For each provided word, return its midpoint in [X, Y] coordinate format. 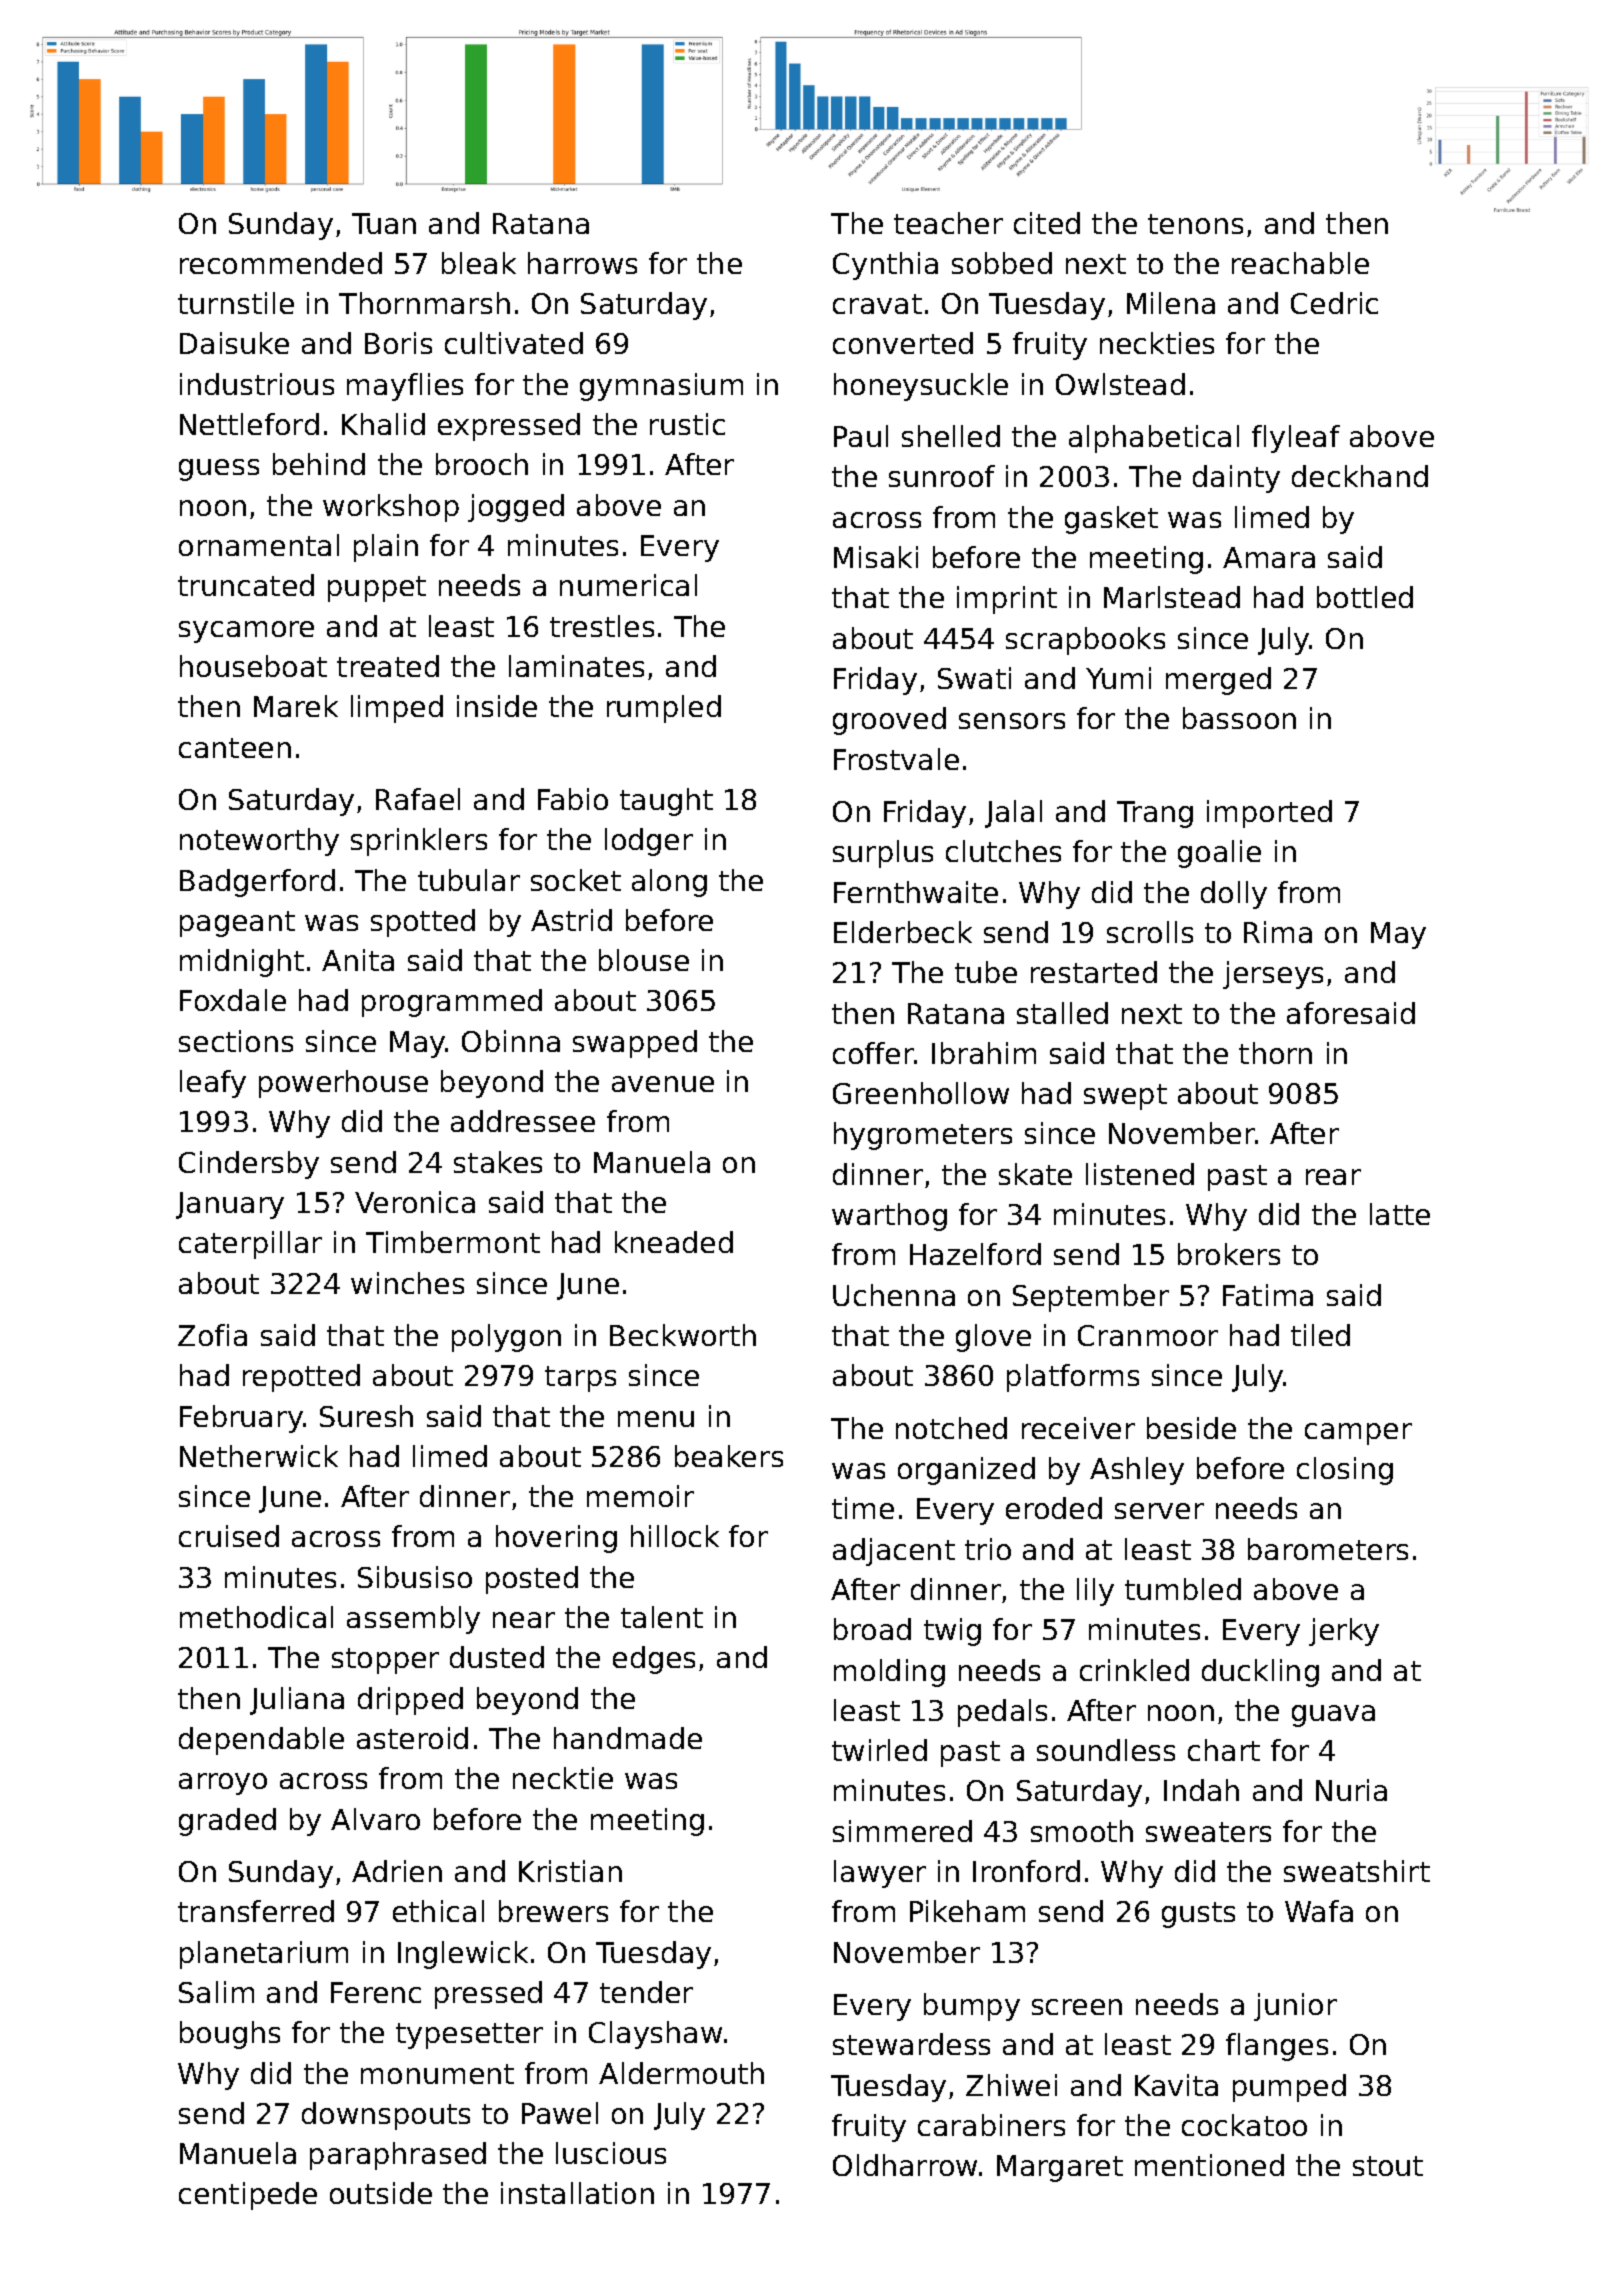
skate [1035, 1174]
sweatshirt [1357, 1871]
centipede [248, 2196]
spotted [423, 923]
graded [227, 1822]
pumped [1289, 2088]
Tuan [384, 223]
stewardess [911, 2044]
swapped [635, 1044]
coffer [874, 1053]
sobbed [1002, 263]
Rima [1278, 932]
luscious [611, 2153]
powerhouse [343, 1084]
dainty [1236, 479]
